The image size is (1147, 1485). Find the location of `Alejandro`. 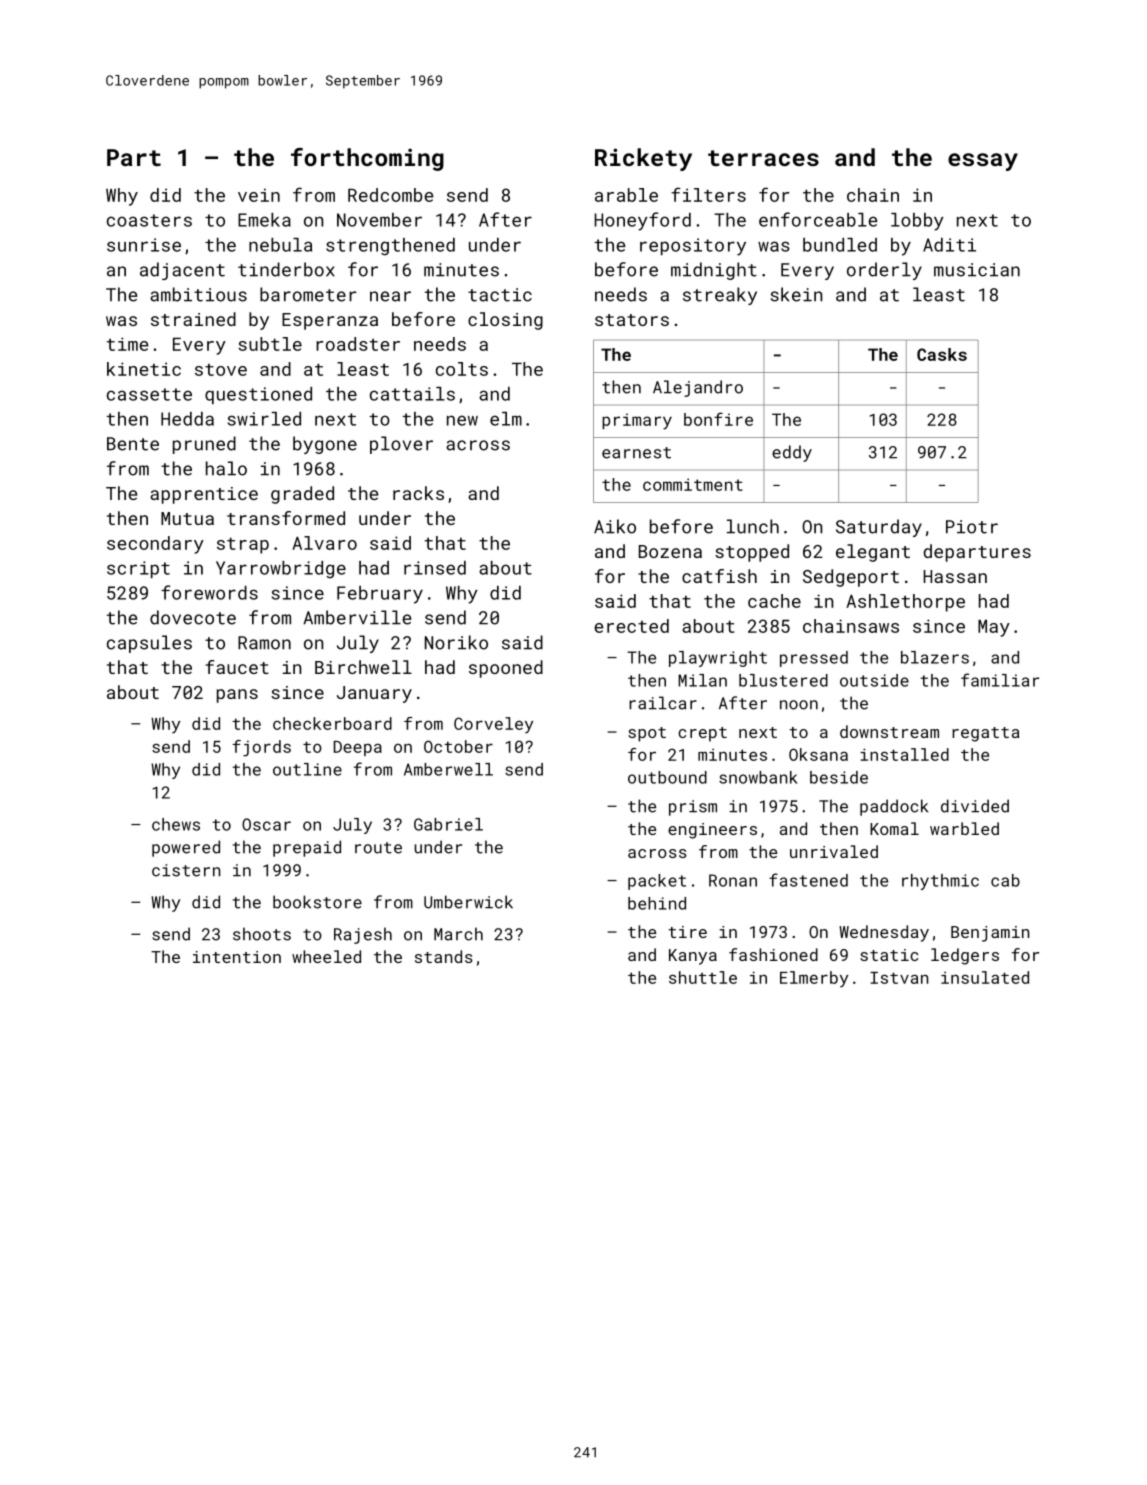

Alejandro is located at coordinates (698, 388).
